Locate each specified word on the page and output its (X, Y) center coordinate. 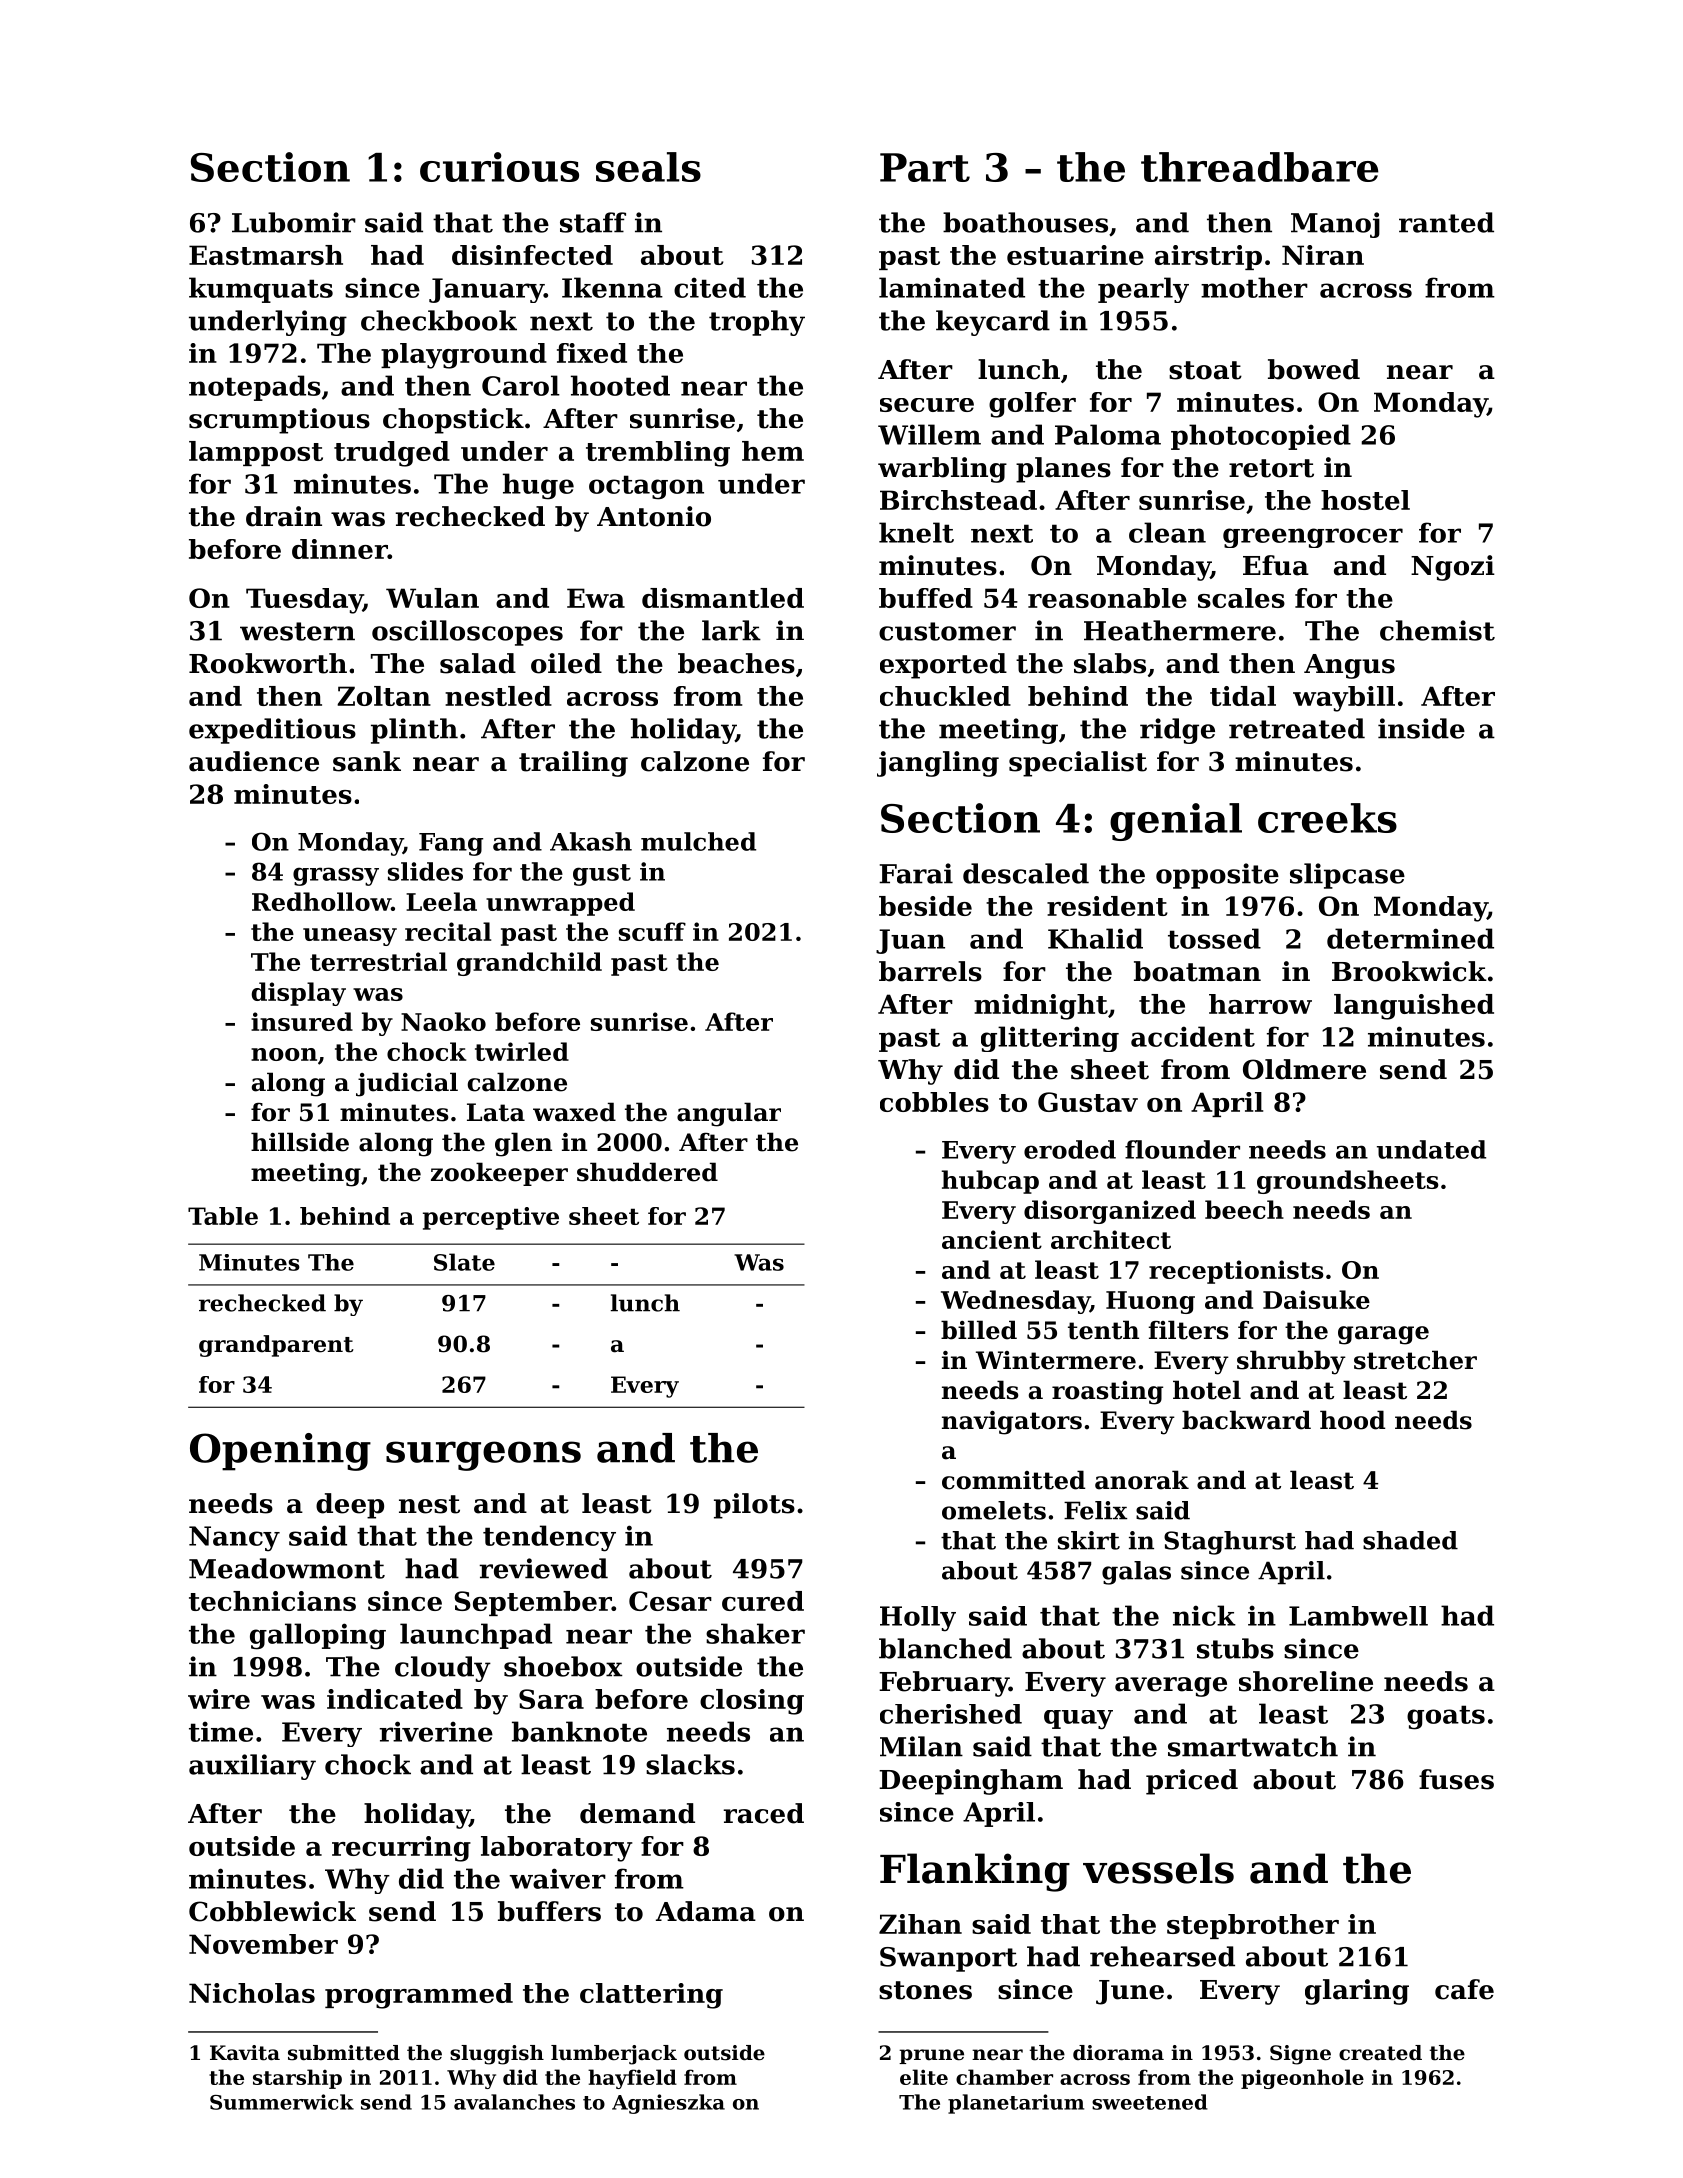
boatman (1197, 971)
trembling (658, 454)
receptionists (1236, 1272)
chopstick (453, 421)
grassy (336, 876)
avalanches (514, 2102)
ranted (1446, 222)
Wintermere (1056, 1360)
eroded (1070, 1149)
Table (223, 1216)
